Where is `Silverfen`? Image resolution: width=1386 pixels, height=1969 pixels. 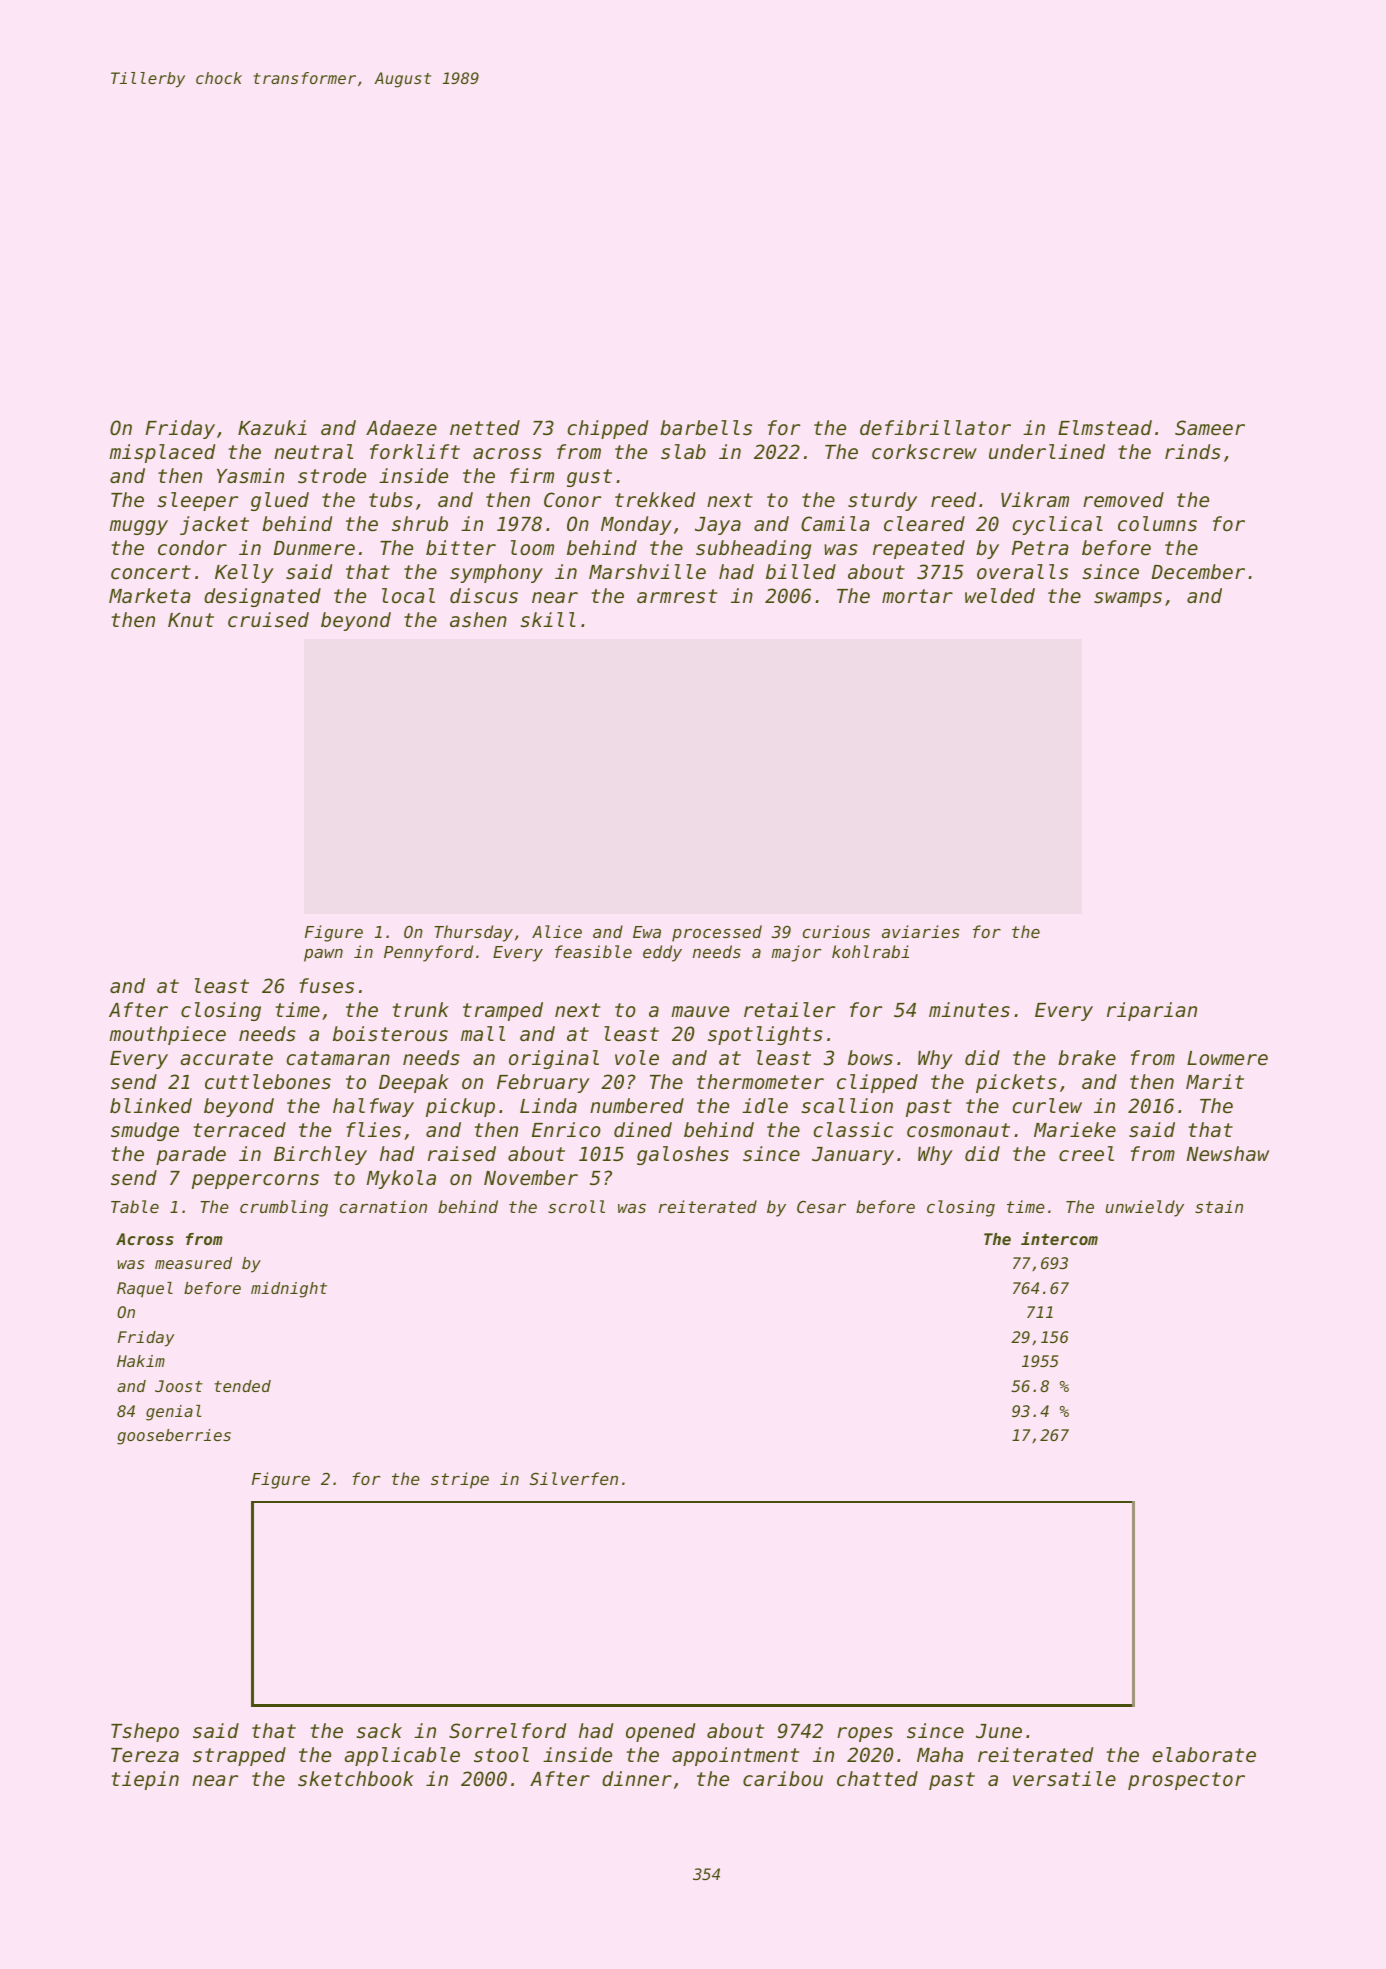 Silverfen is located at coordinates (574, 1478).
